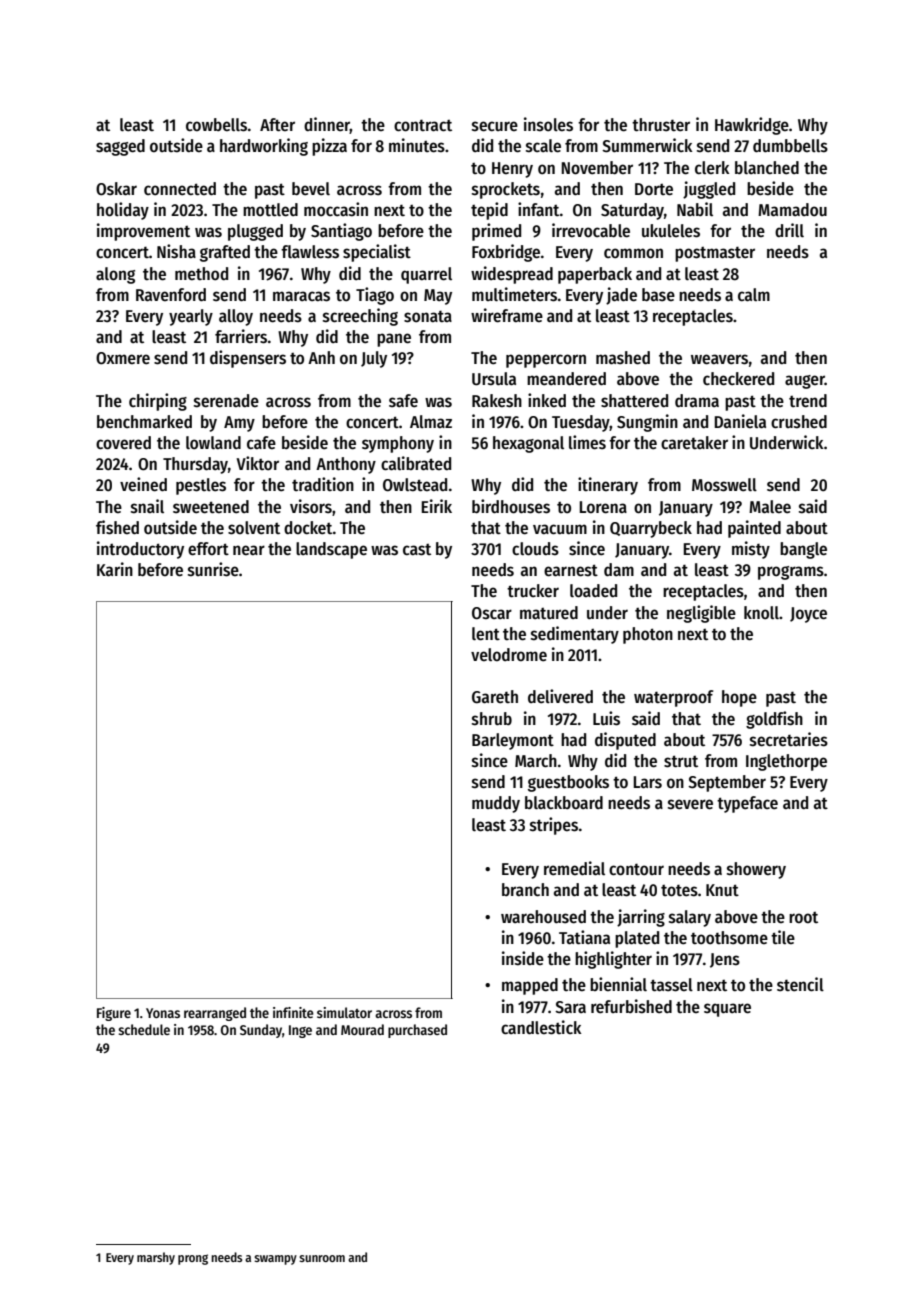 This screenshot has width=924, height=1308. What do you see at coordinates (144, 1029) in the screenshot?
I see `schedule` at bounding box center [144, 1029].
